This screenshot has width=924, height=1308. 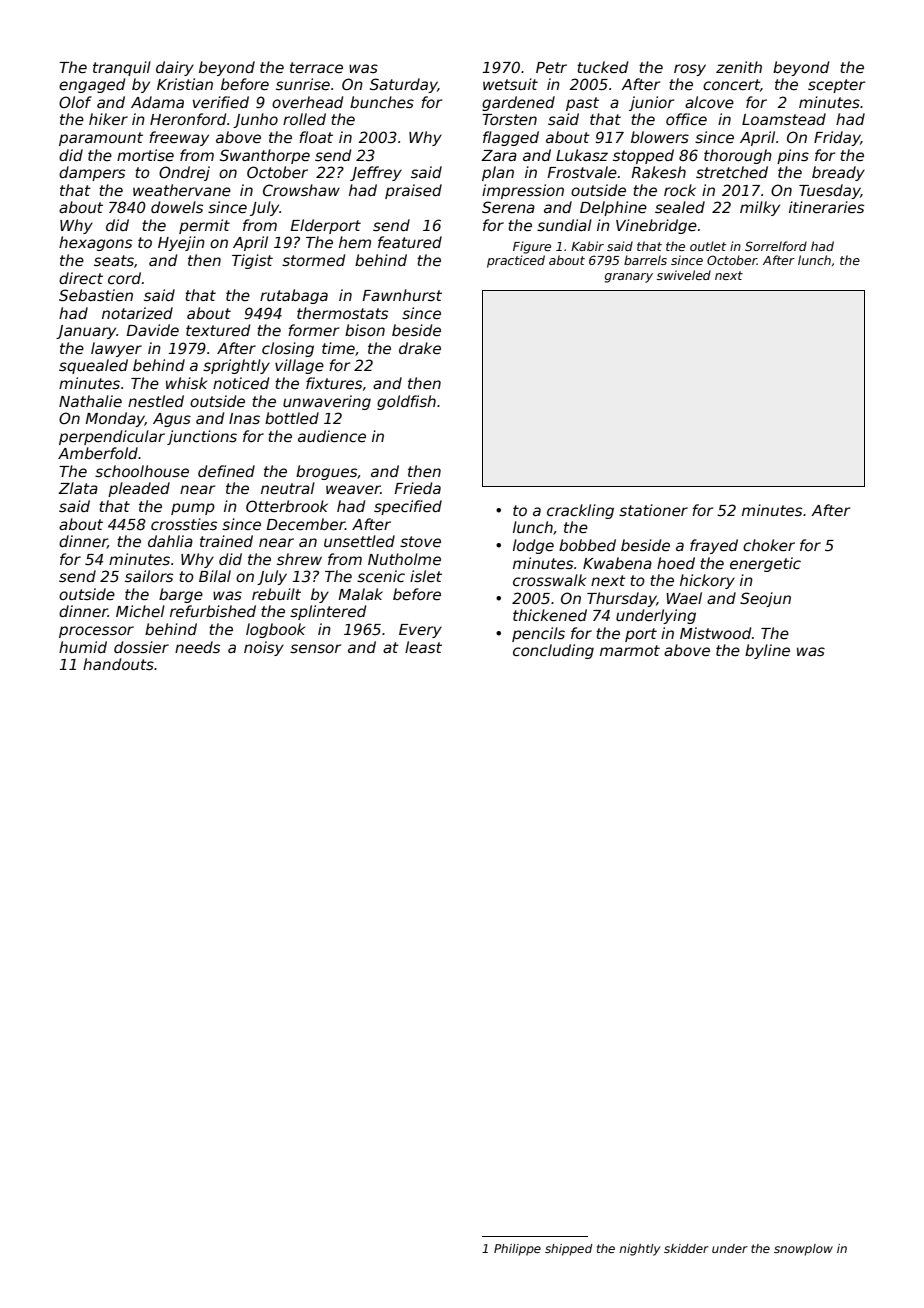 I want to click on Philippe, so click(x=517, y=1250).
